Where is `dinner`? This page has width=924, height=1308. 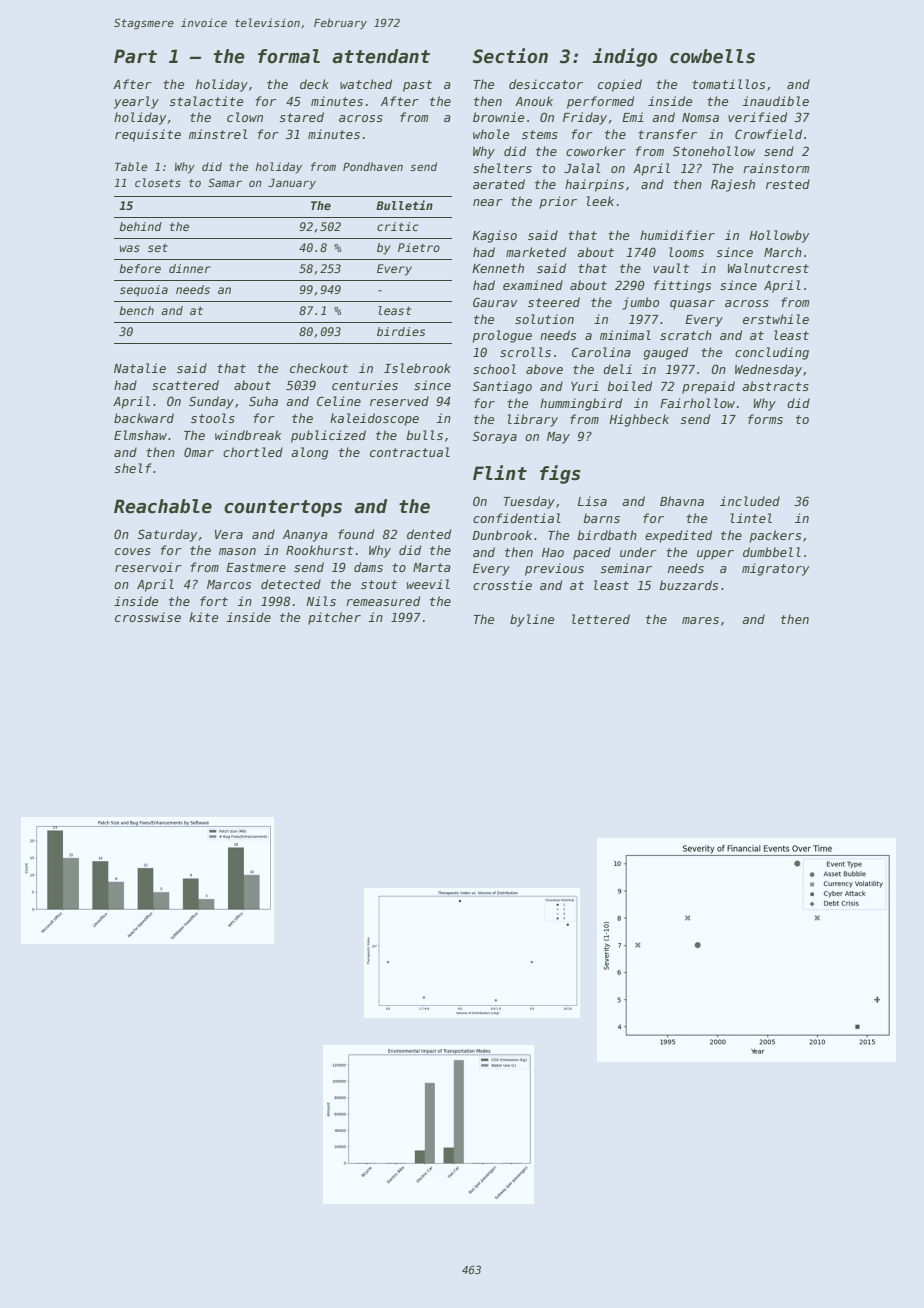 dinner is located at coordinates (190, 268).
